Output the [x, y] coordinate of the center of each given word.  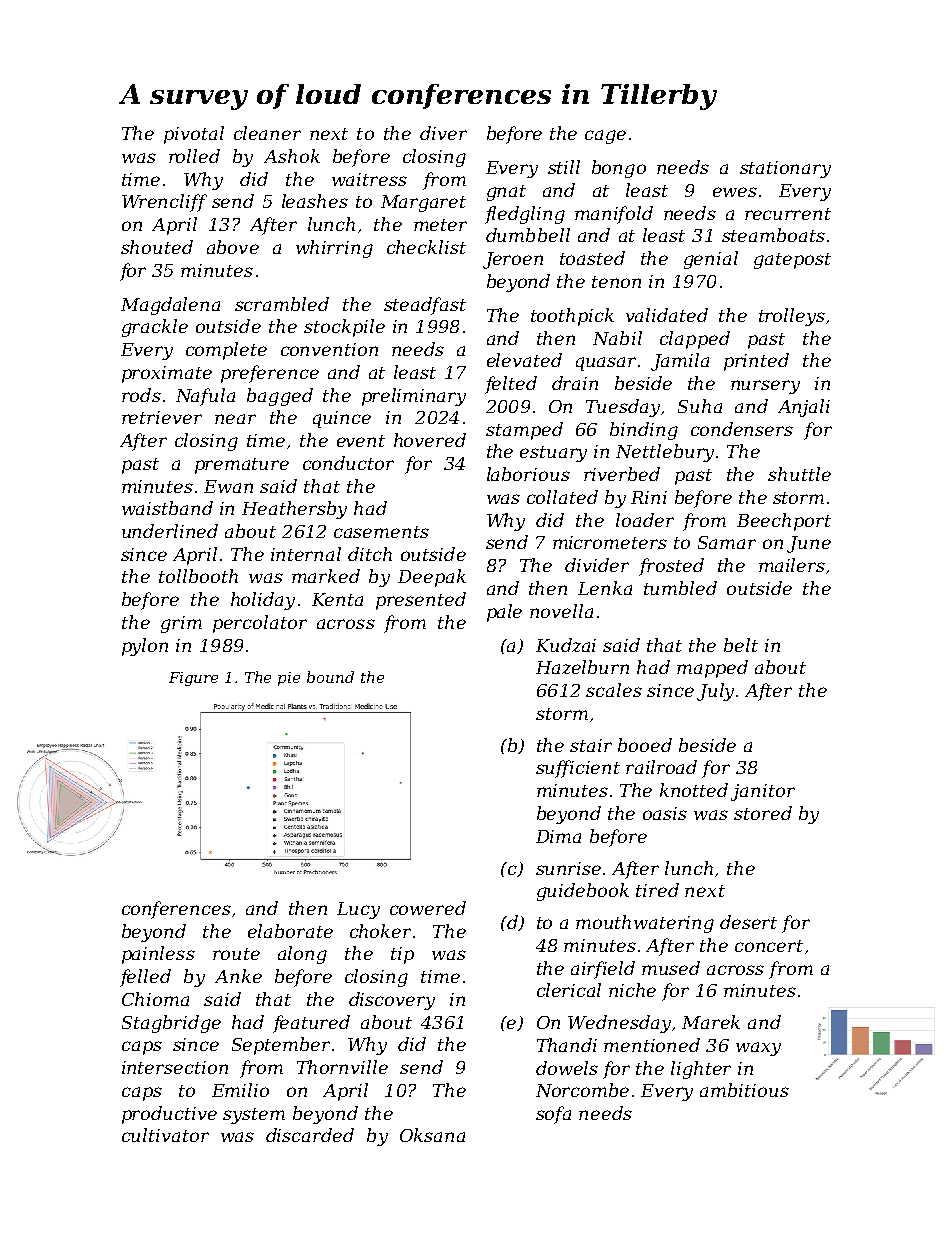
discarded [310, 1135]
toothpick [572, 317]
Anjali [804, 408]
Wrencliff [164, 203]
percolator [260, 624]
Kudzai [566, 645]
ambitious [744, 1090]
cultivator [165, 1135]
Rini [649, 497]
